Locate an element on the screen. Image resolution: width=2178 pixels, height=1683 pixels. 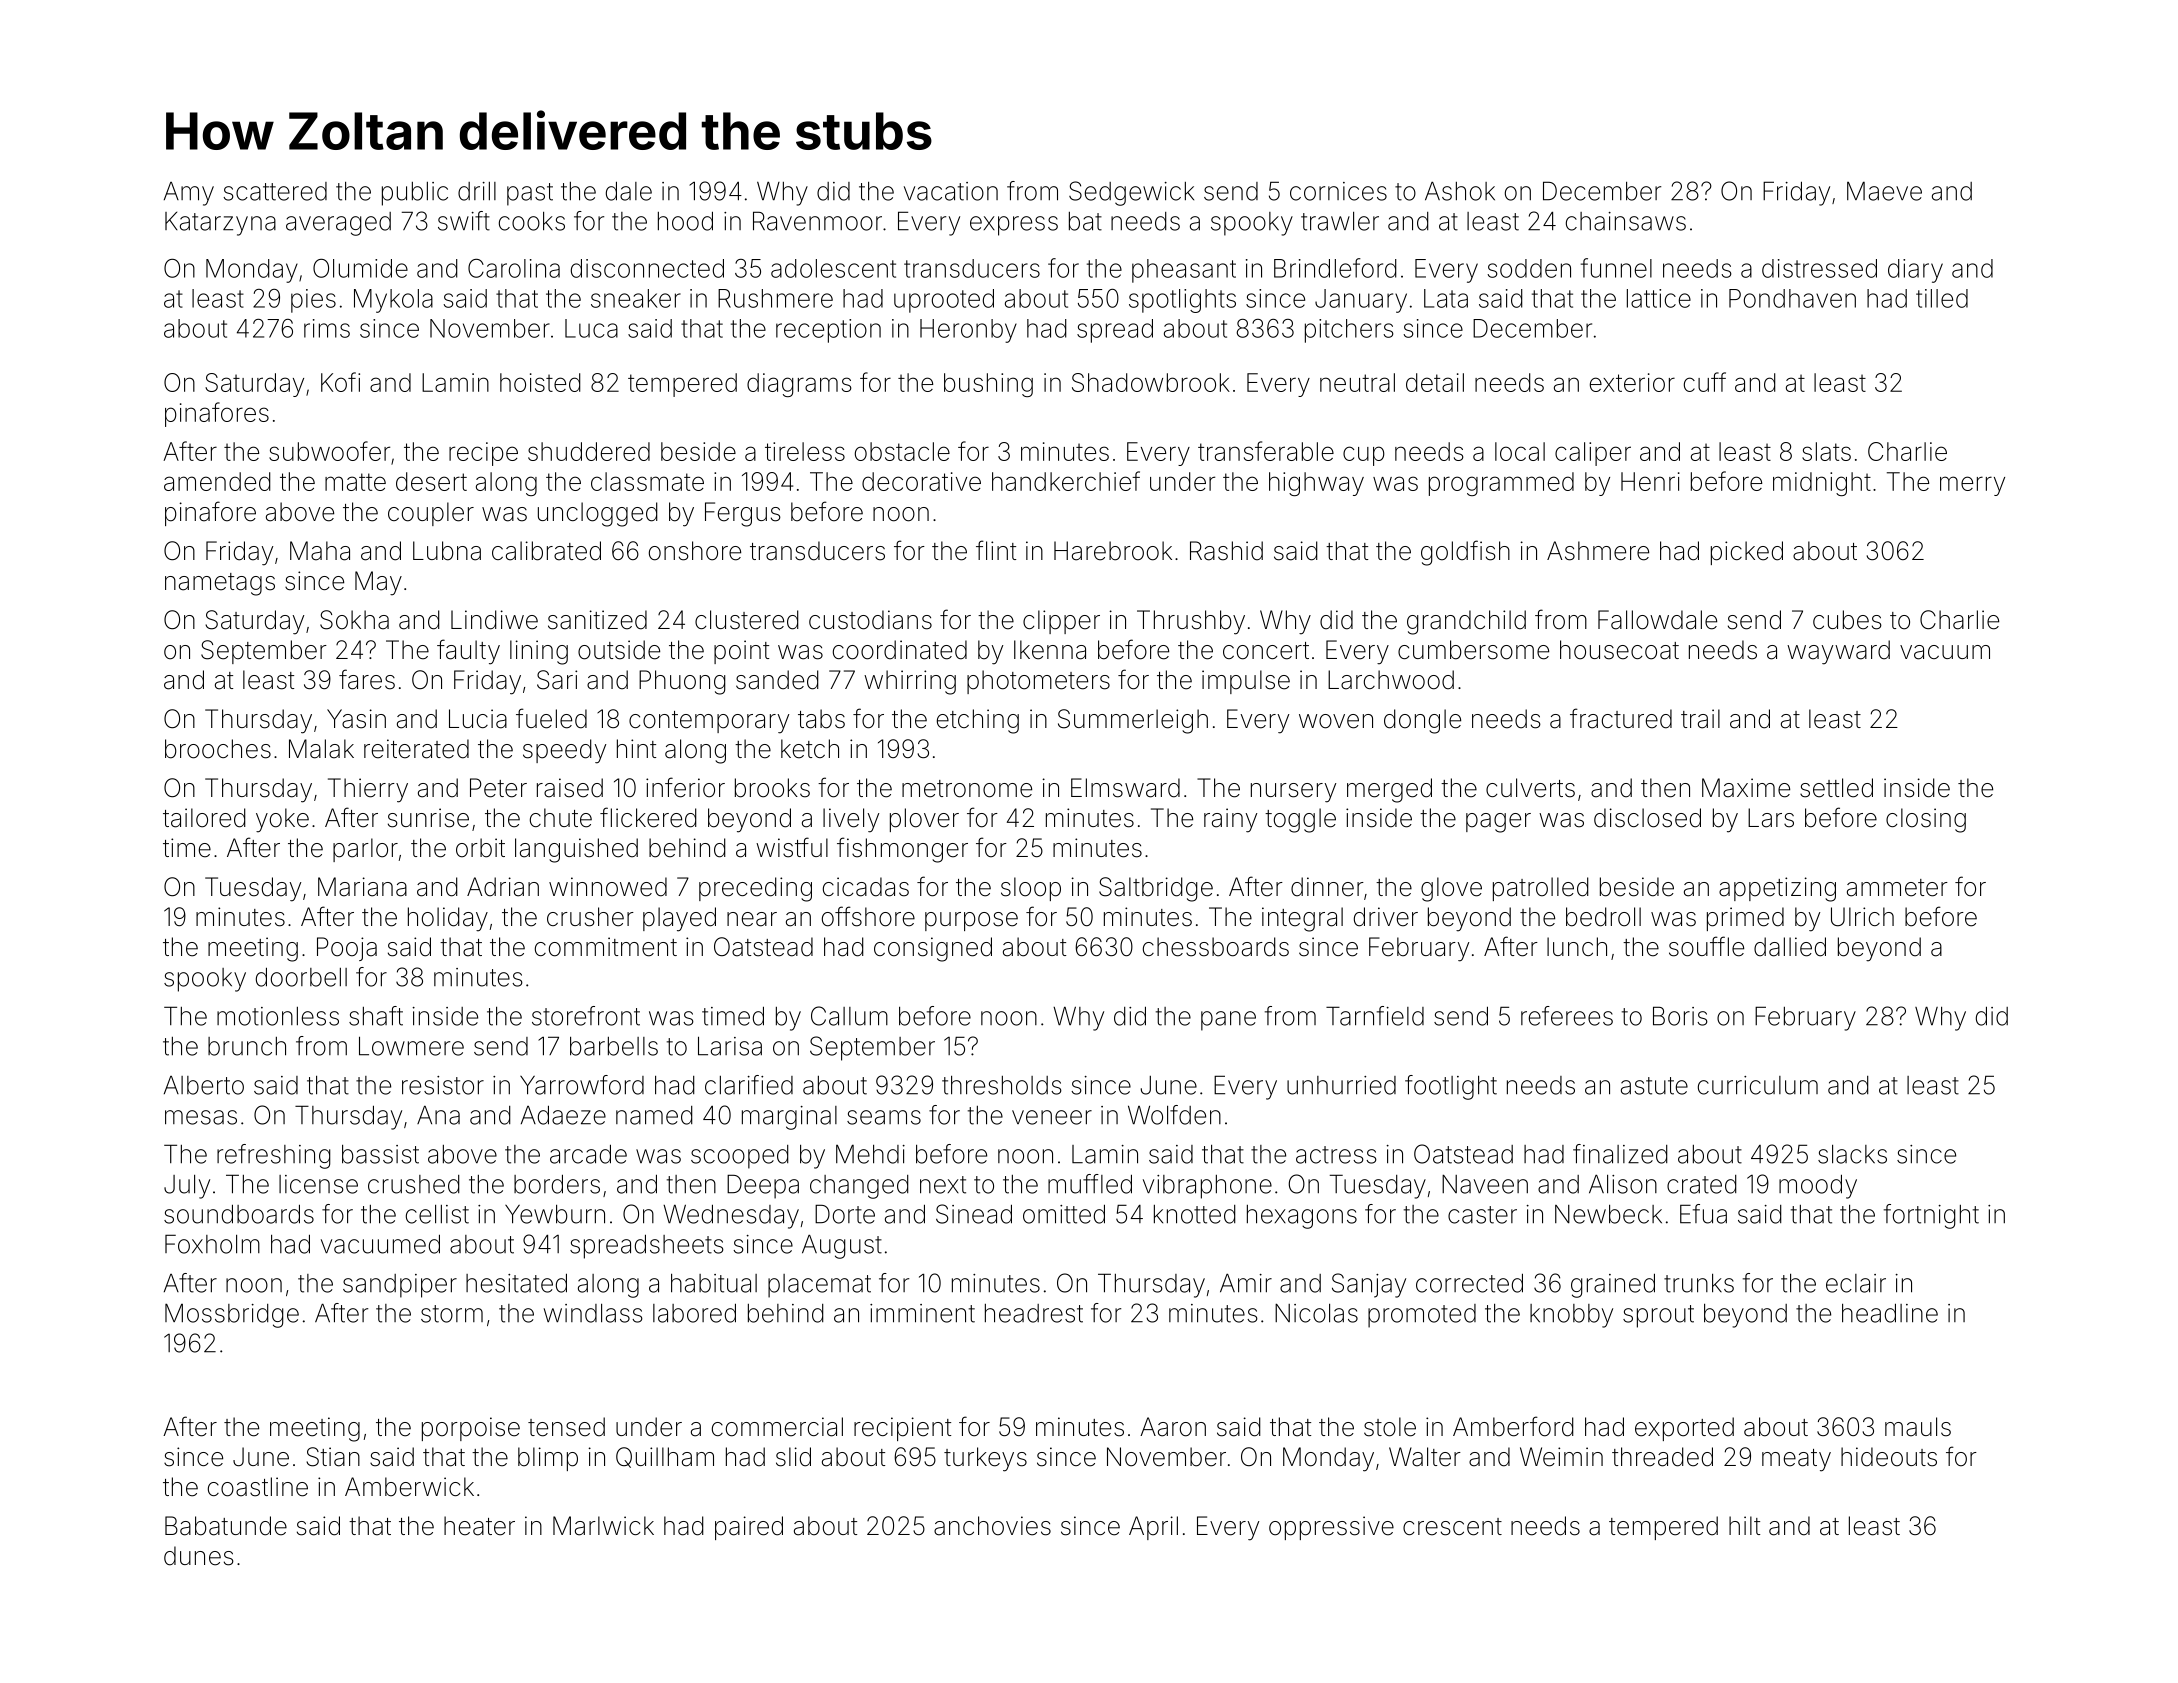
Ashok is located at coordinates (1460, 191).
